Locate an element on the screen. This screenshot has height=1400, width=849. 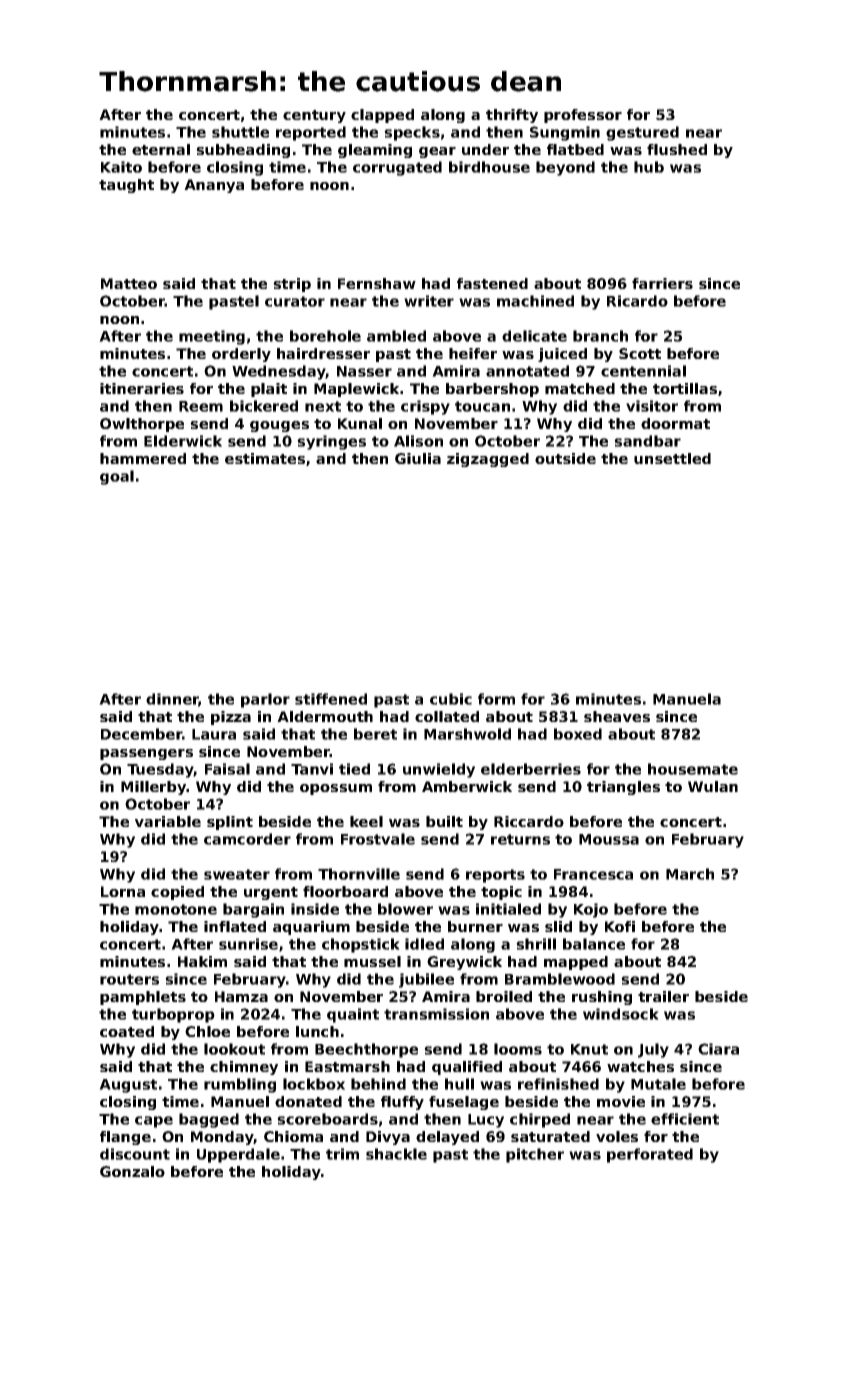
meeting is located at coordinates (212, 337).
